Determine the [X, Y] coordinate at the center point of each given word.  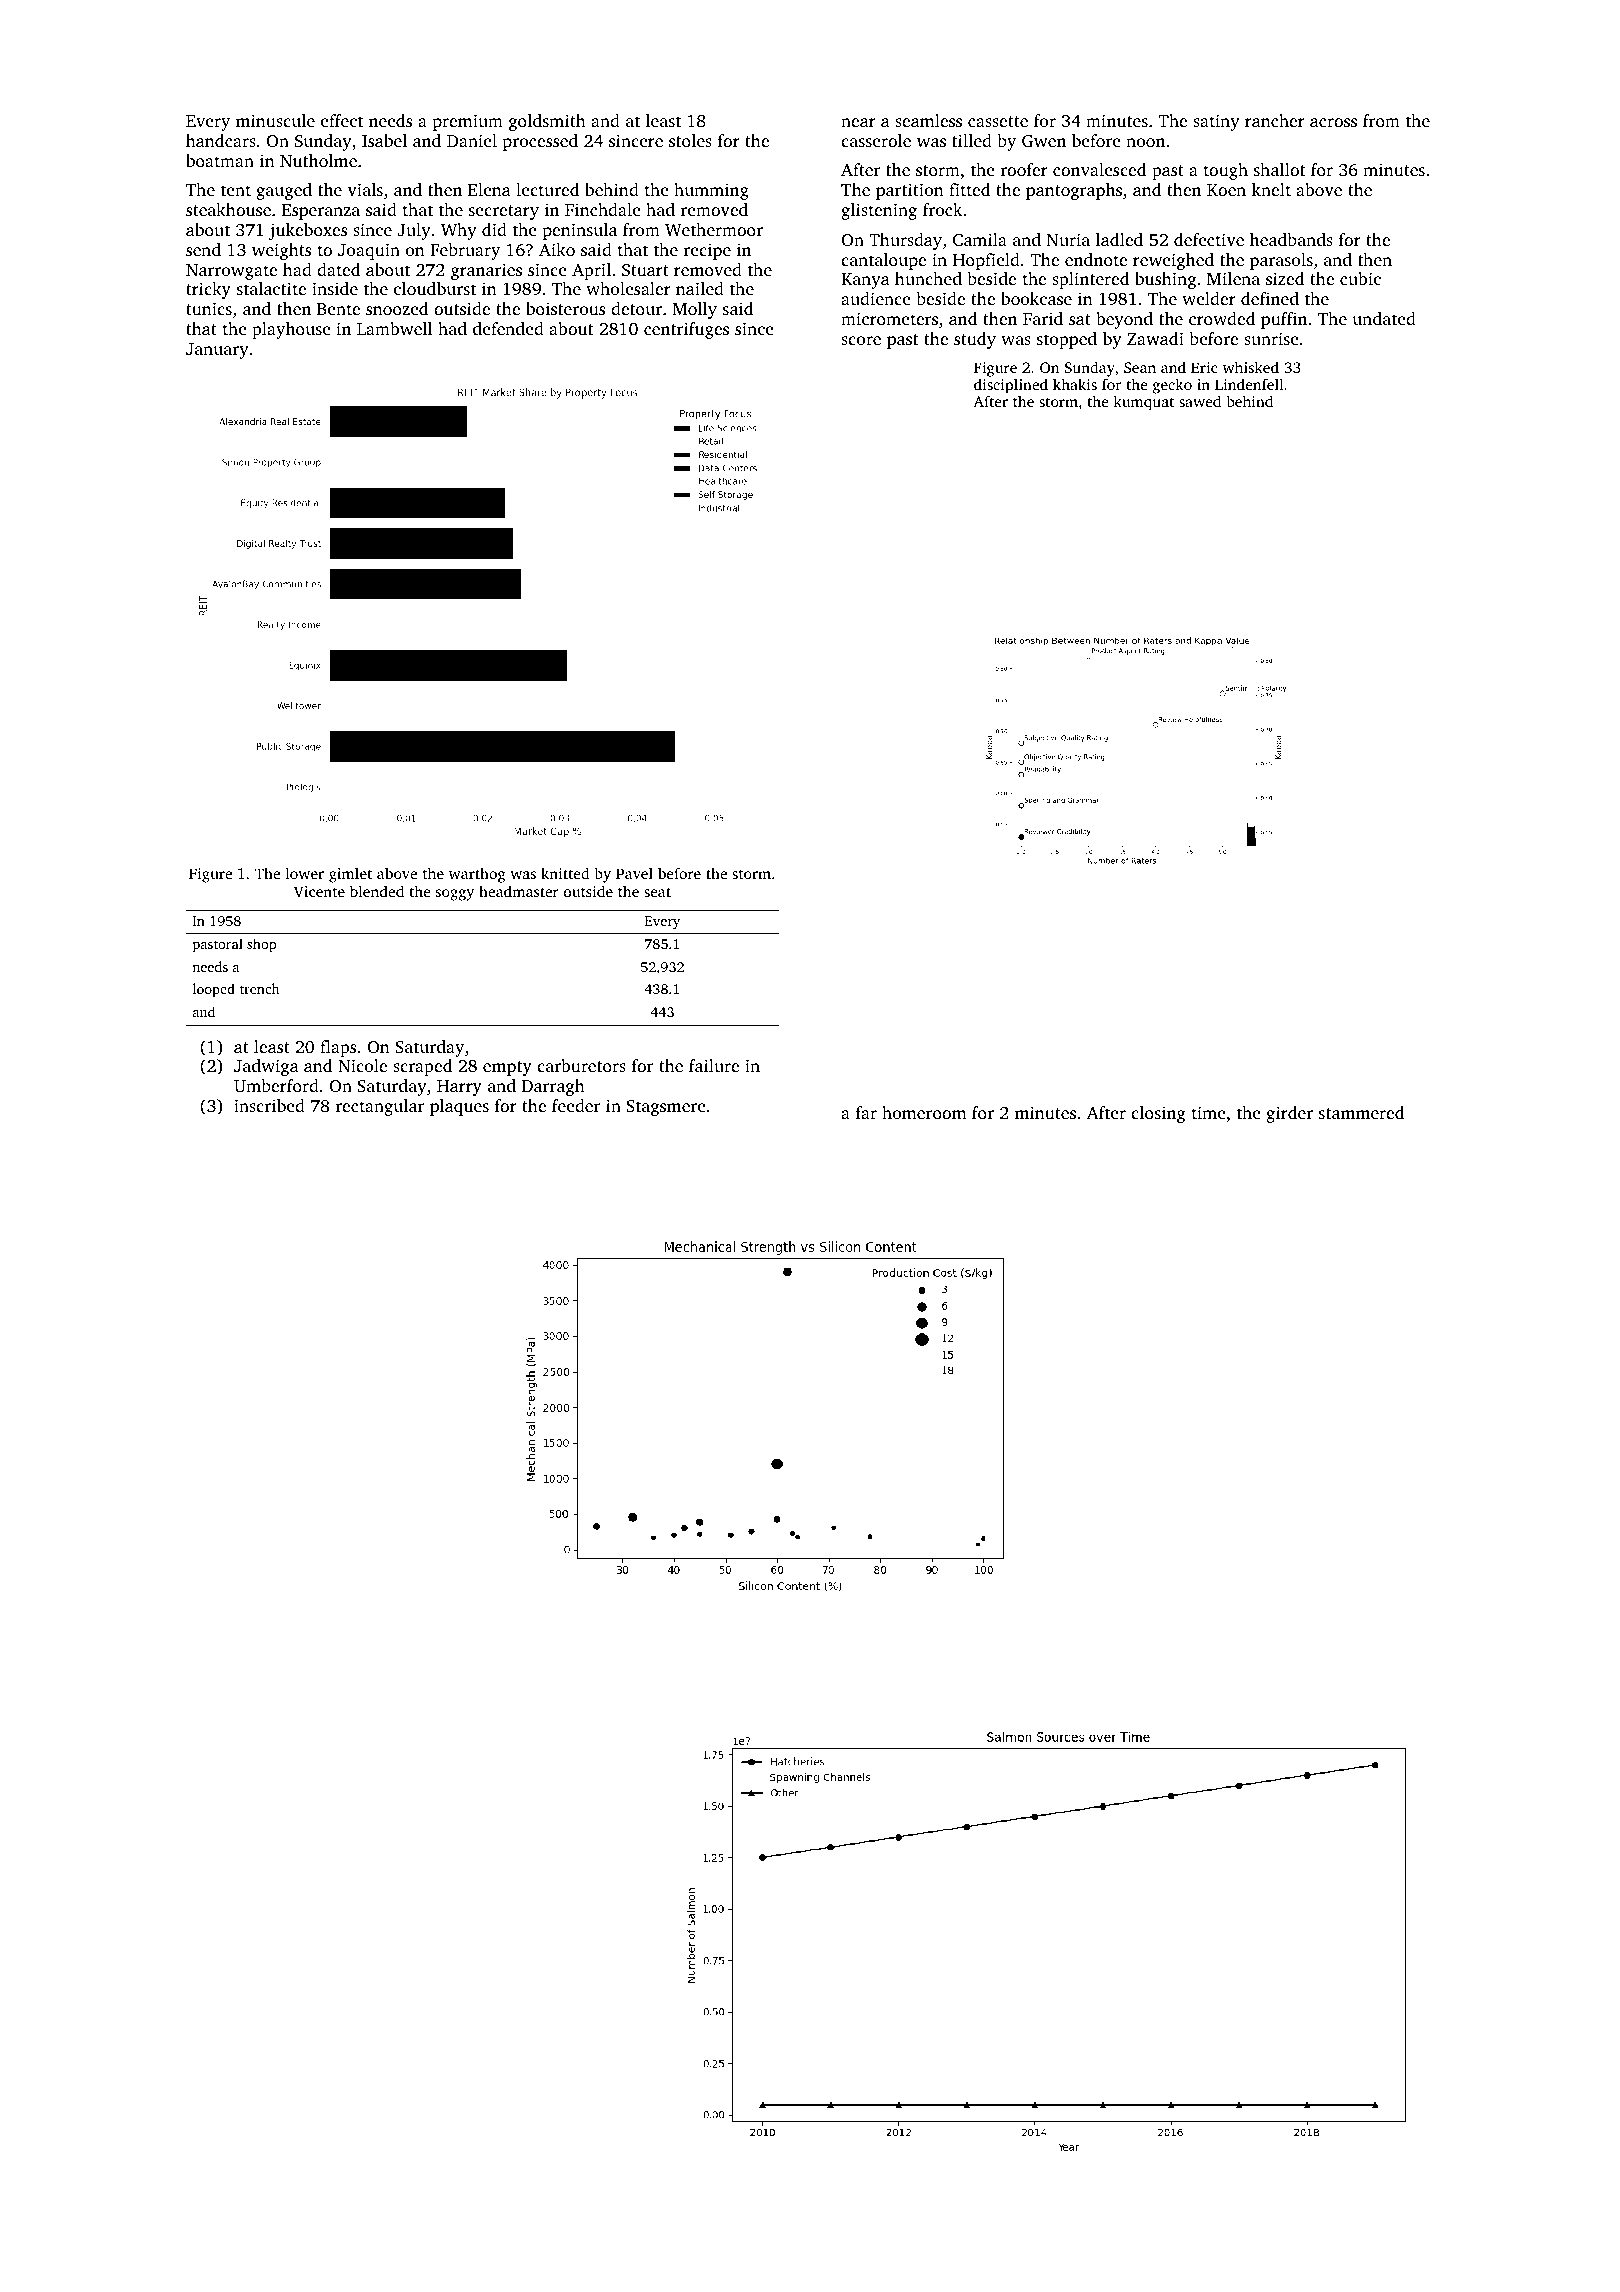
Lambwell [394, 328]
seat [657, 892]
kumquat [1144, 403]
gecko [1172, 386]
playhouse [291, 330]
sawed [1200, 401]
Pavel [634, 873]
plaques [459, 1107]
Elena [489, 189]
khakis [1075, 384]
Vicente [319, 891]
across [1333, 122]
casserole [876, 140]
